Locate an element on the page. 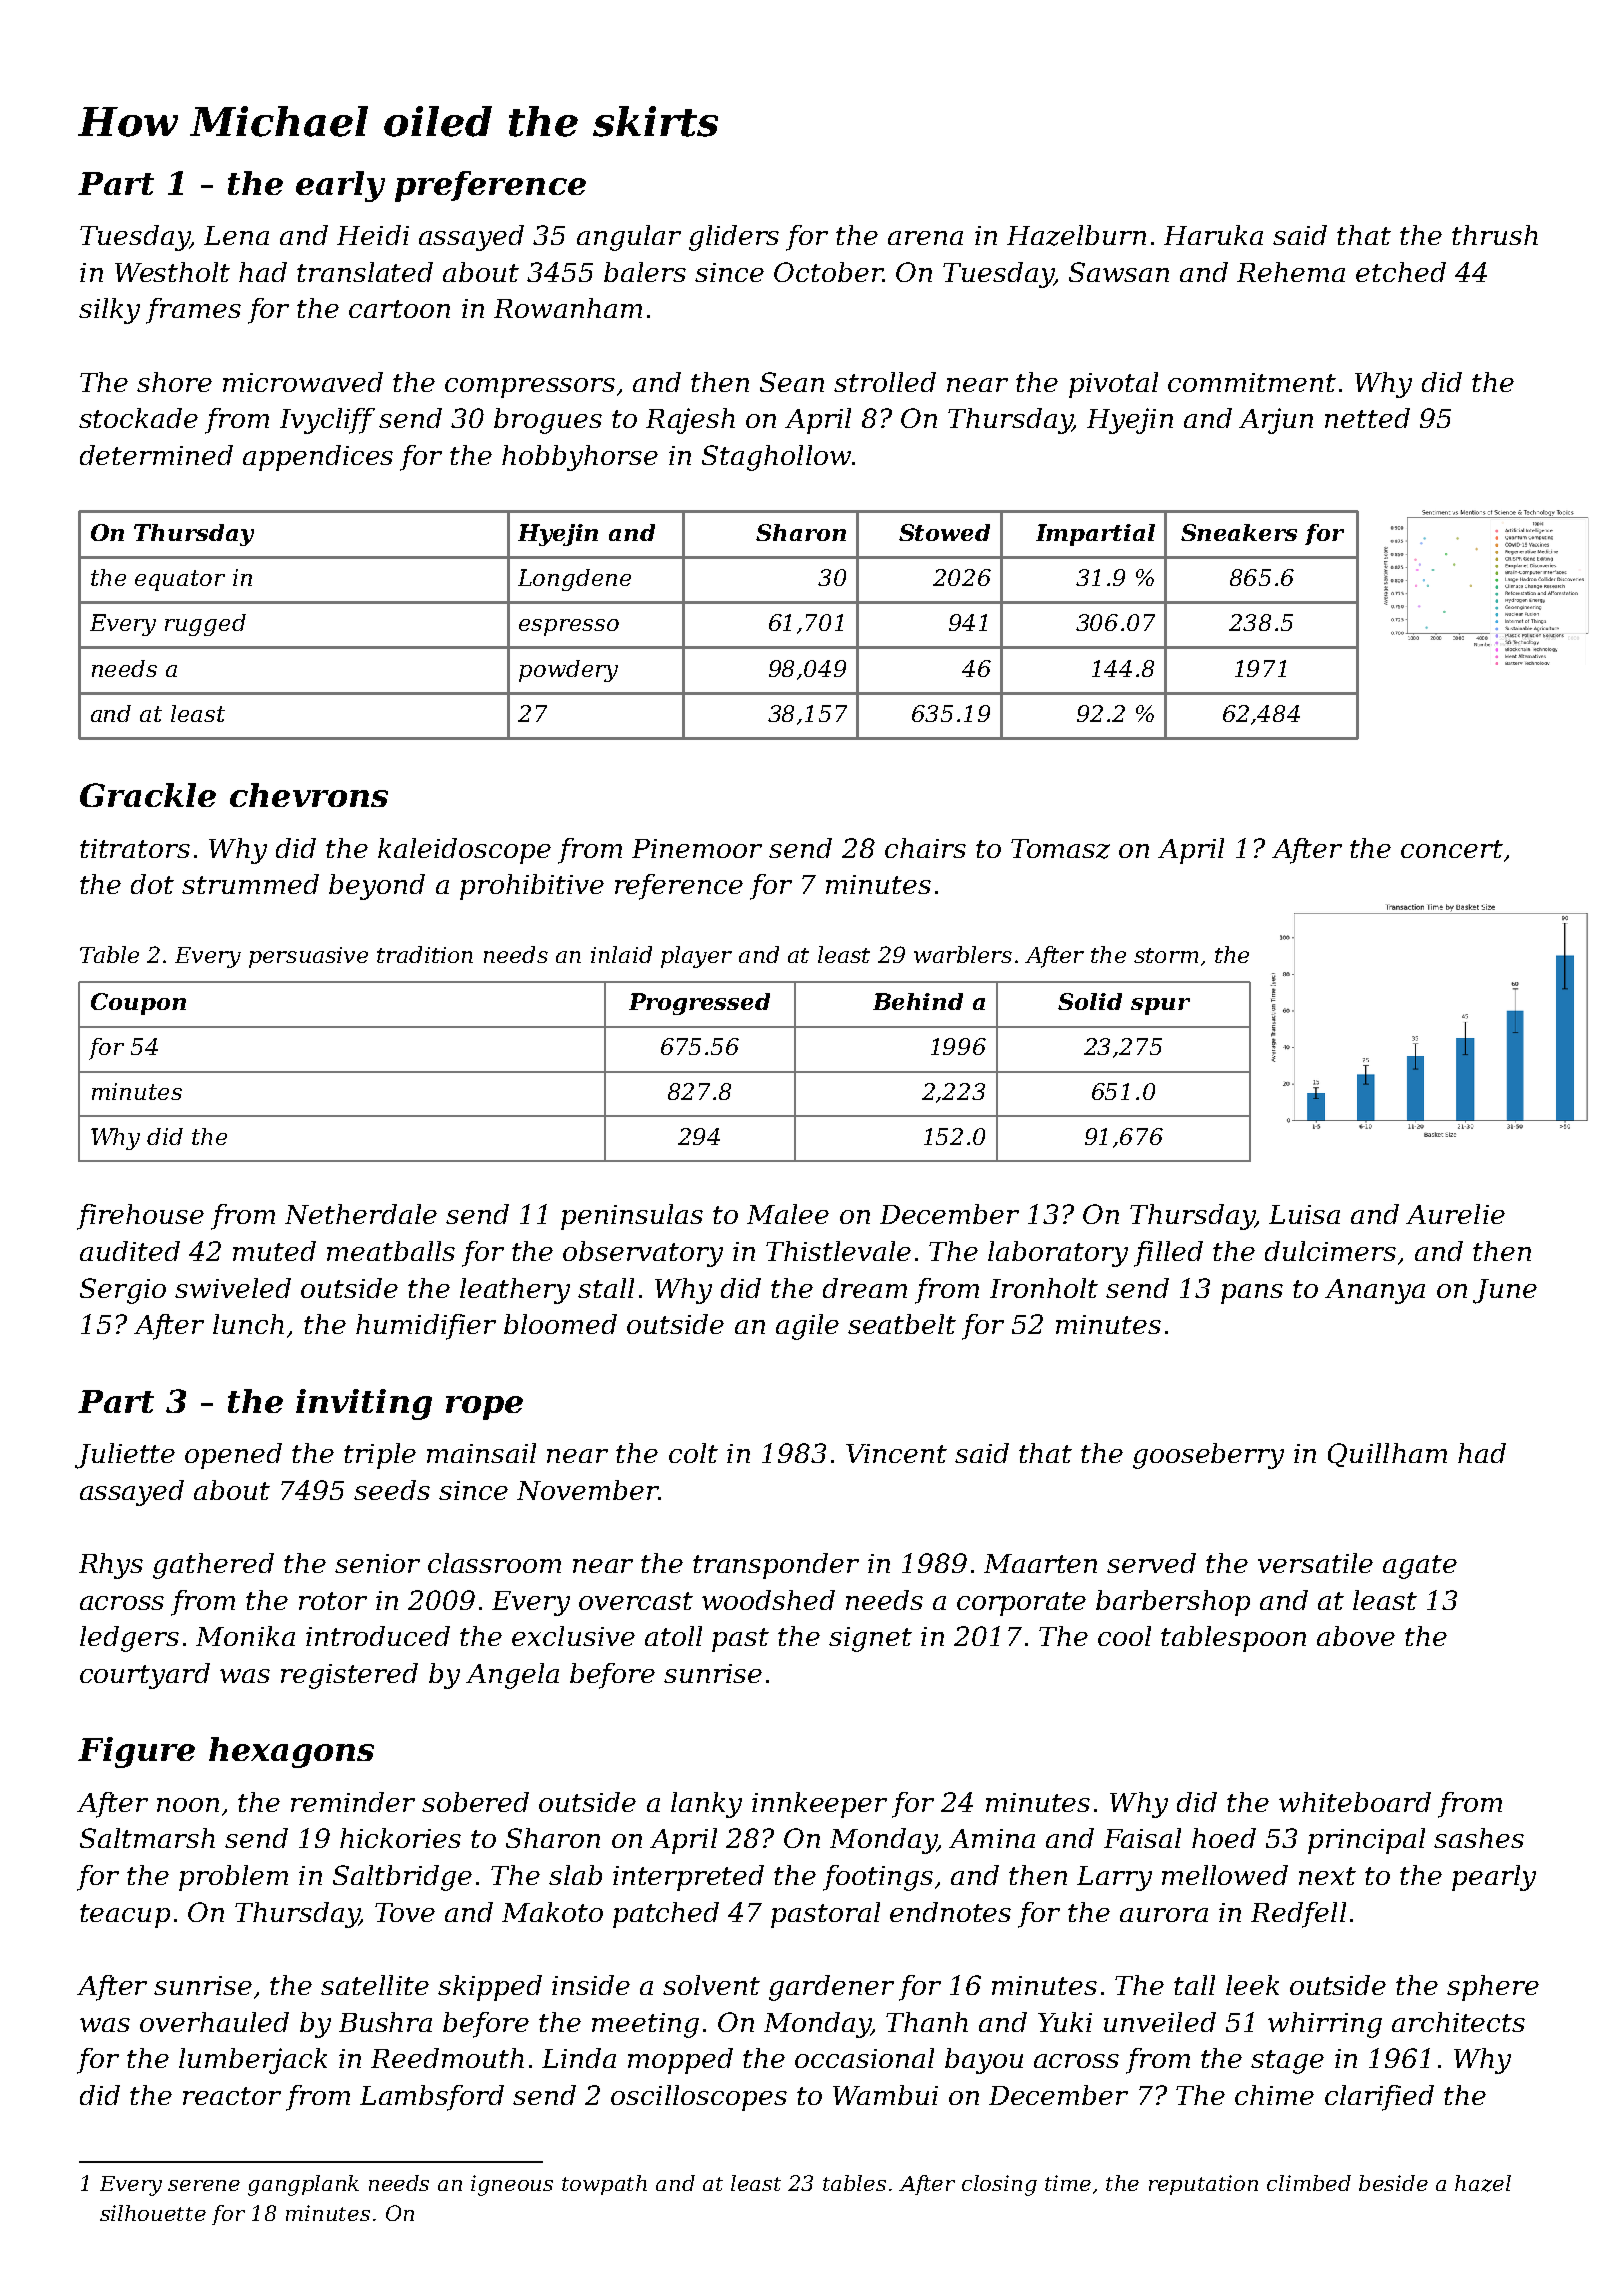 The image size is (1620, 2292). Quillham is located at coordinates (1387, 1455).
